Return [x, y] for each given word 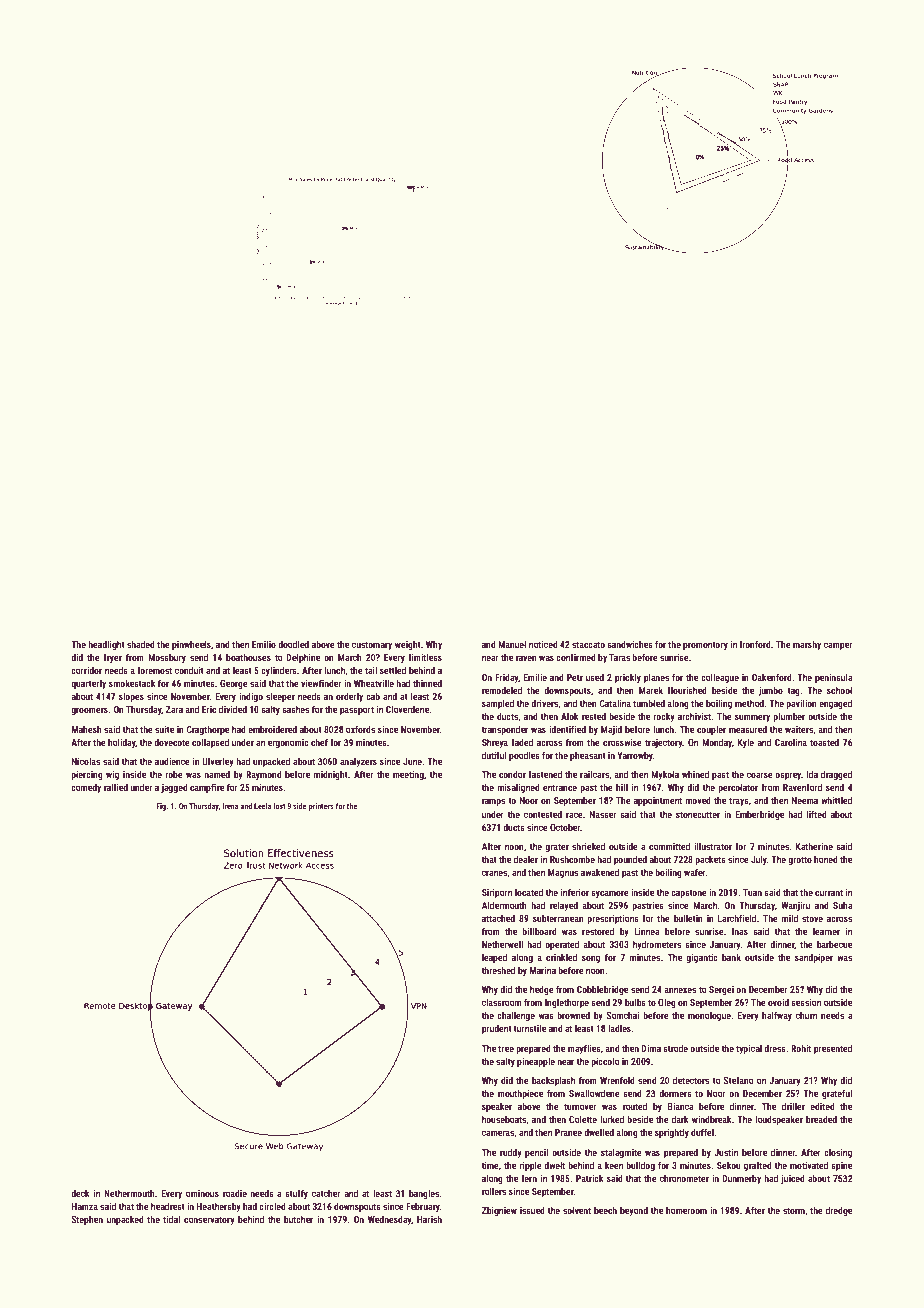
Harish [429, 1219]
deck [80, 1193]
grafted [758, 1166]
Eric [209, 709]
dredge [839, 1211]
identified [567, 729]
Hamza [85, 1206]
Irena [230, 806]
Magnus [563, 873]
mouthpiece [520, 1094]
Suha [843, 905]
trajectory [664, 743]
